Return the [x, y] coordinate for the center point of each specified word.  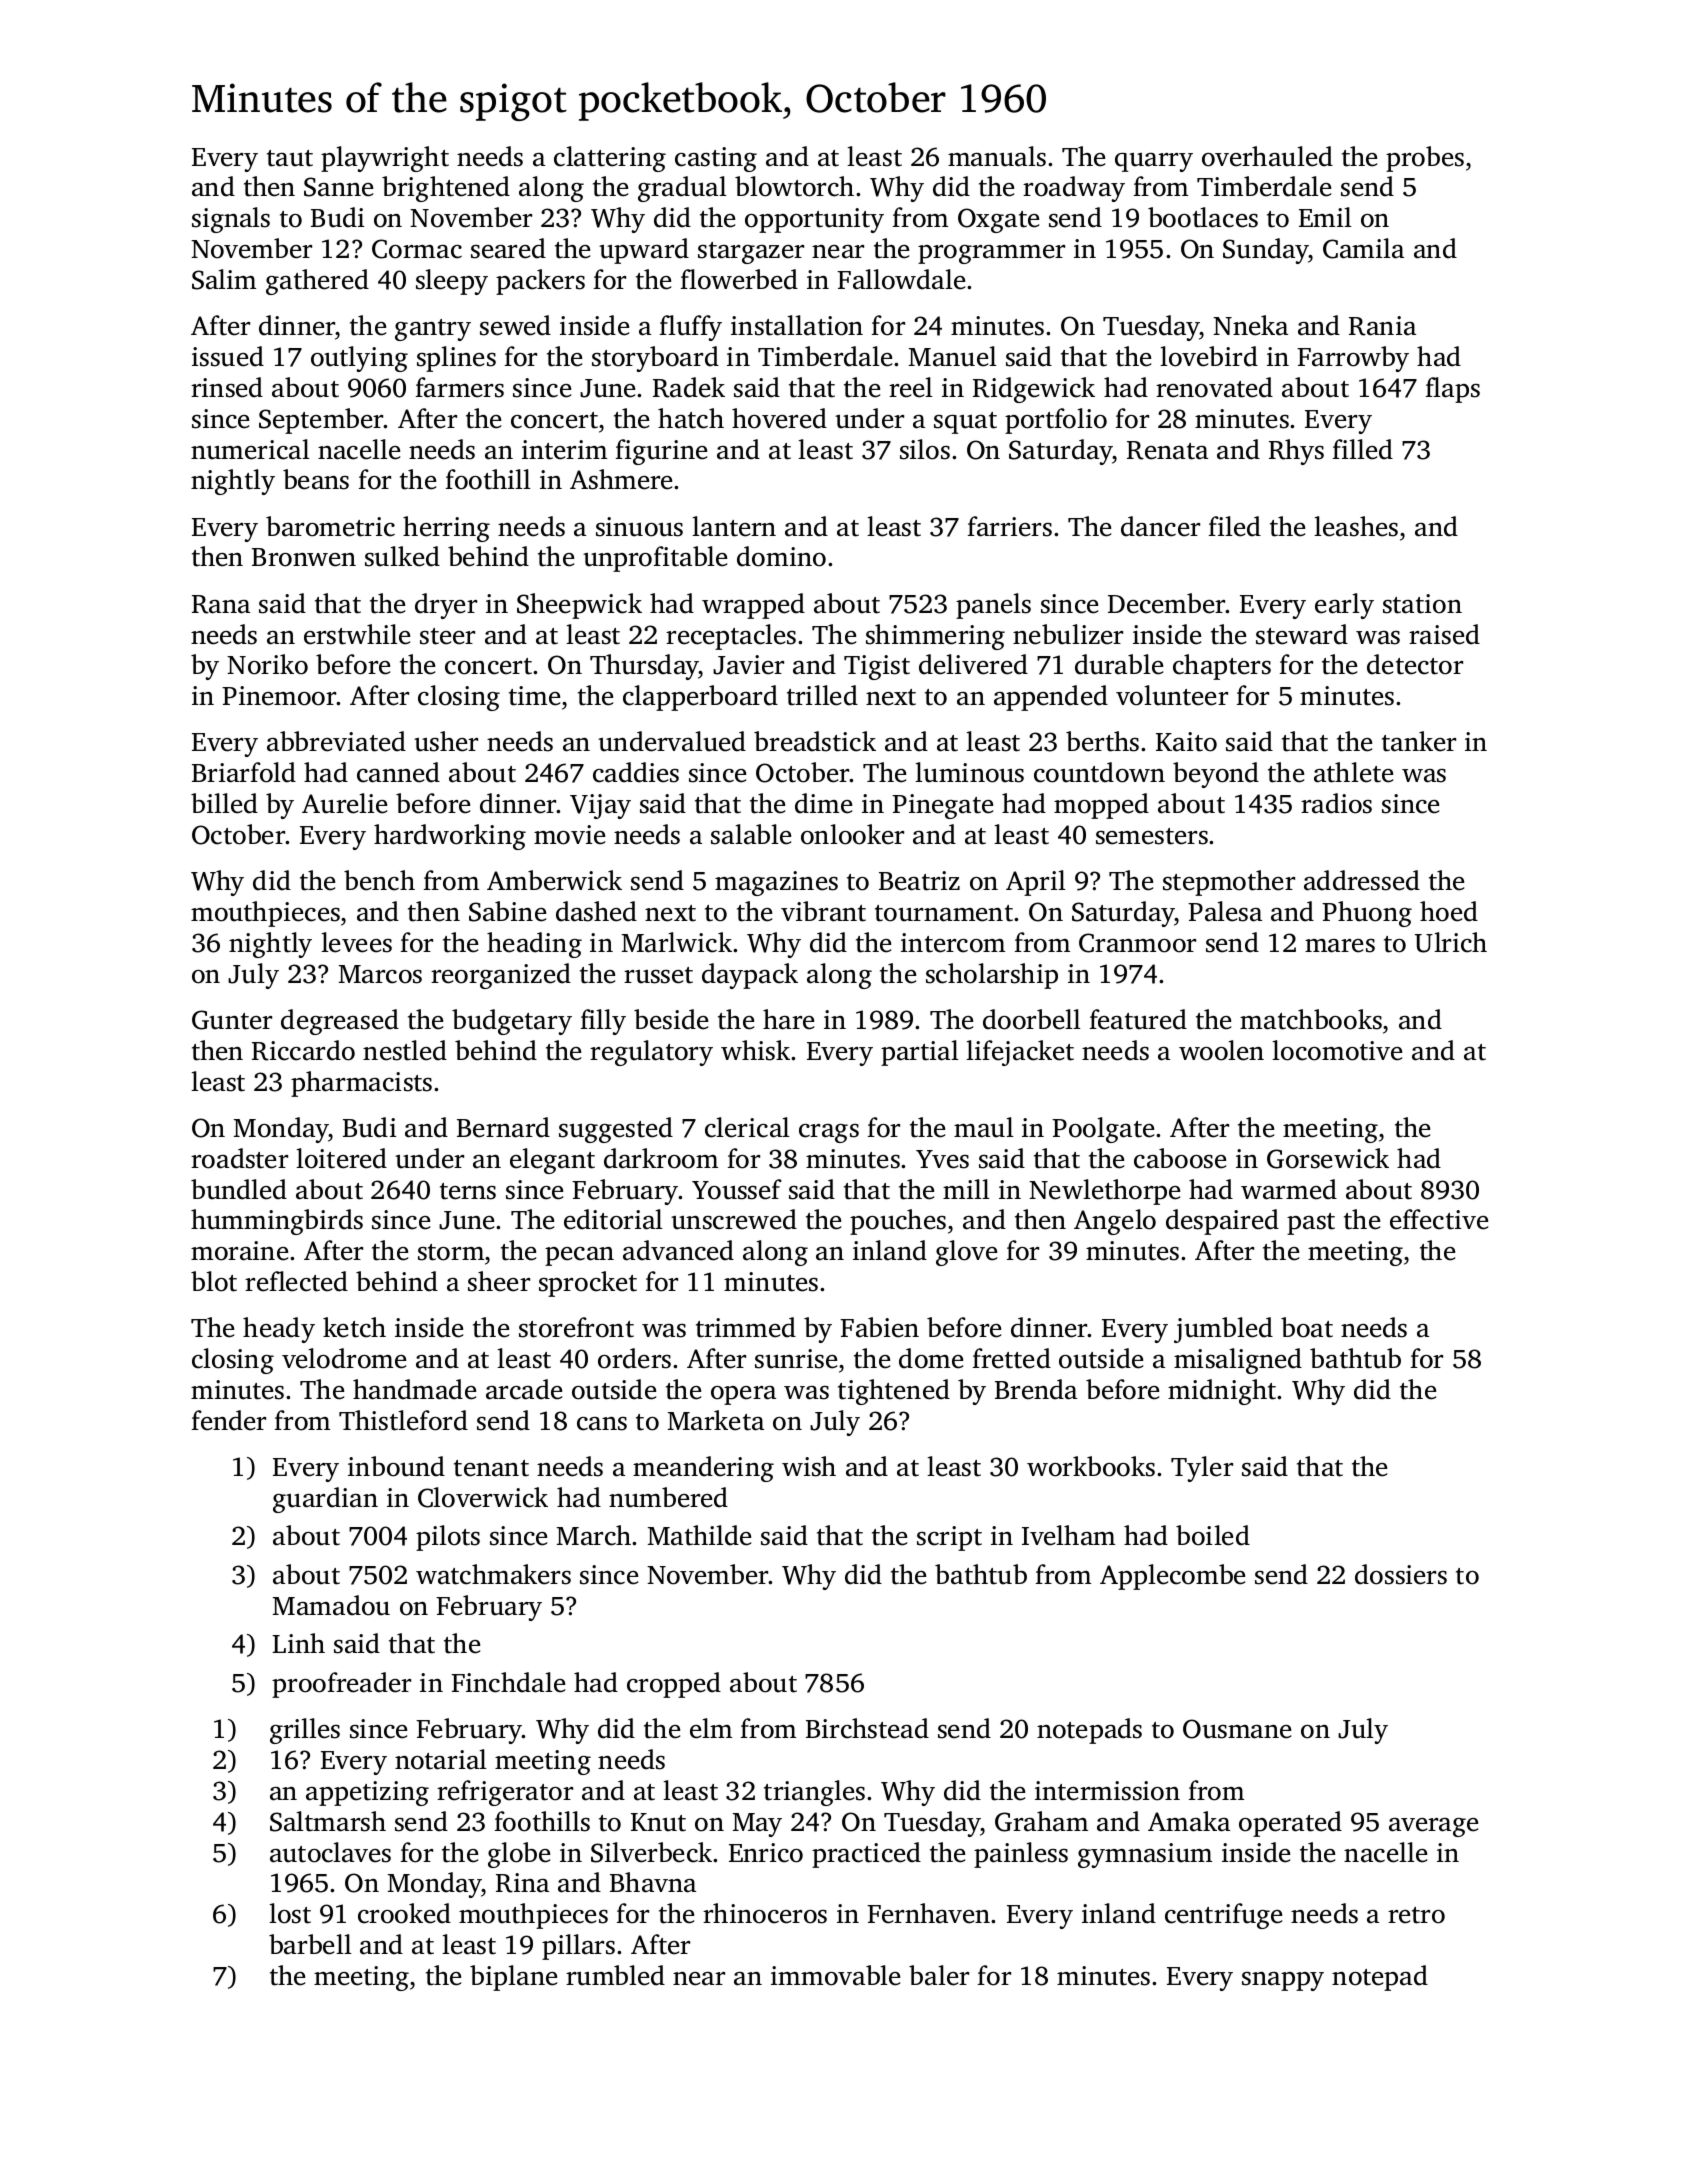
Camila [1363, 248]
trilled [822, 695]
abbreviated [336, 741]
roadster [239, 1158]
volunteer [1172, 695]
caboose [1180, 1158]
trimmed [746, 1327]
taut [290, 158]
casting [716, 159]
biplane [513, 1978]
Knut [658, 1822]
